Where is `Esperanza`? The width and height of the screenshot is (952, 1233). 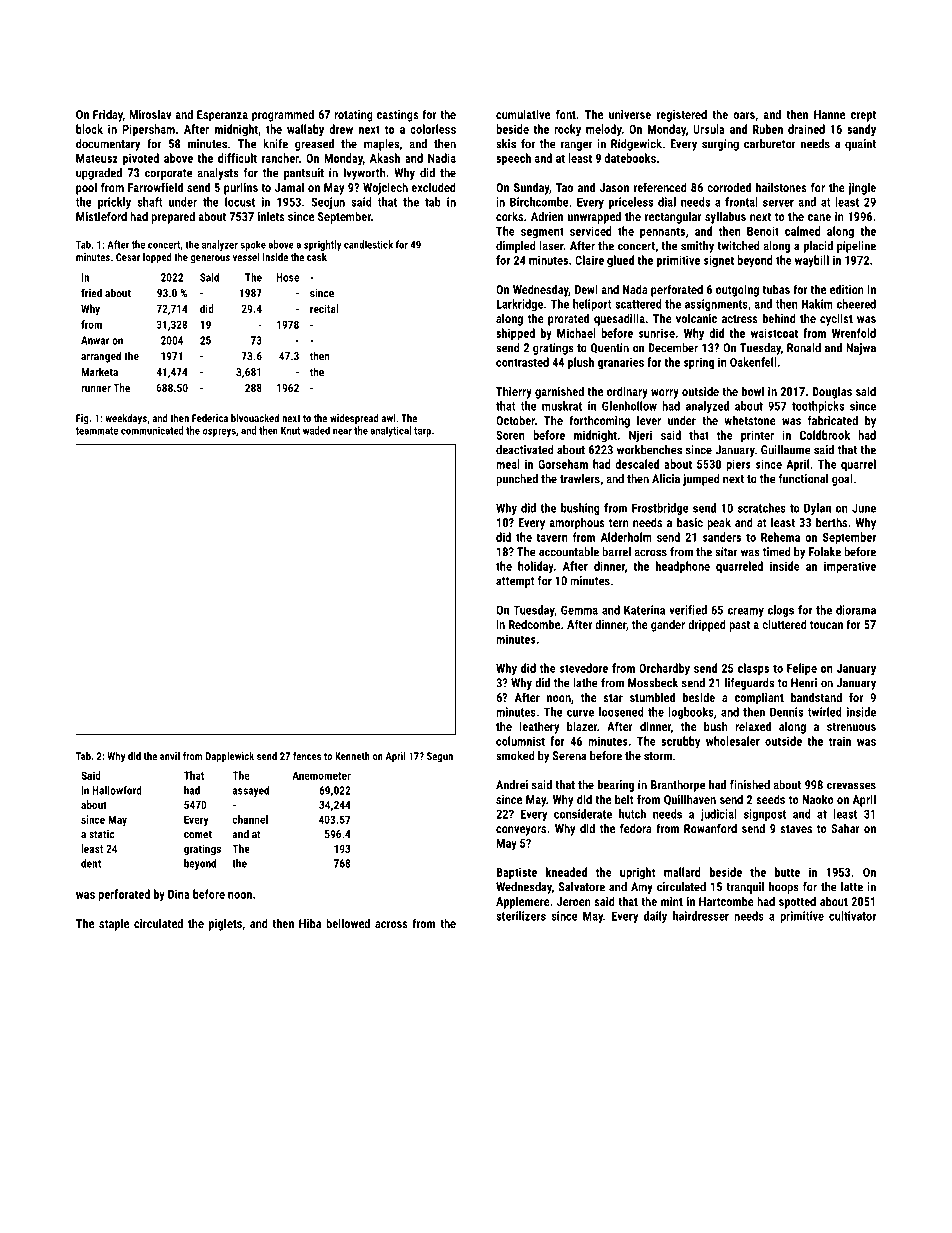 Esperanza is located at coordinates (222, 116).
